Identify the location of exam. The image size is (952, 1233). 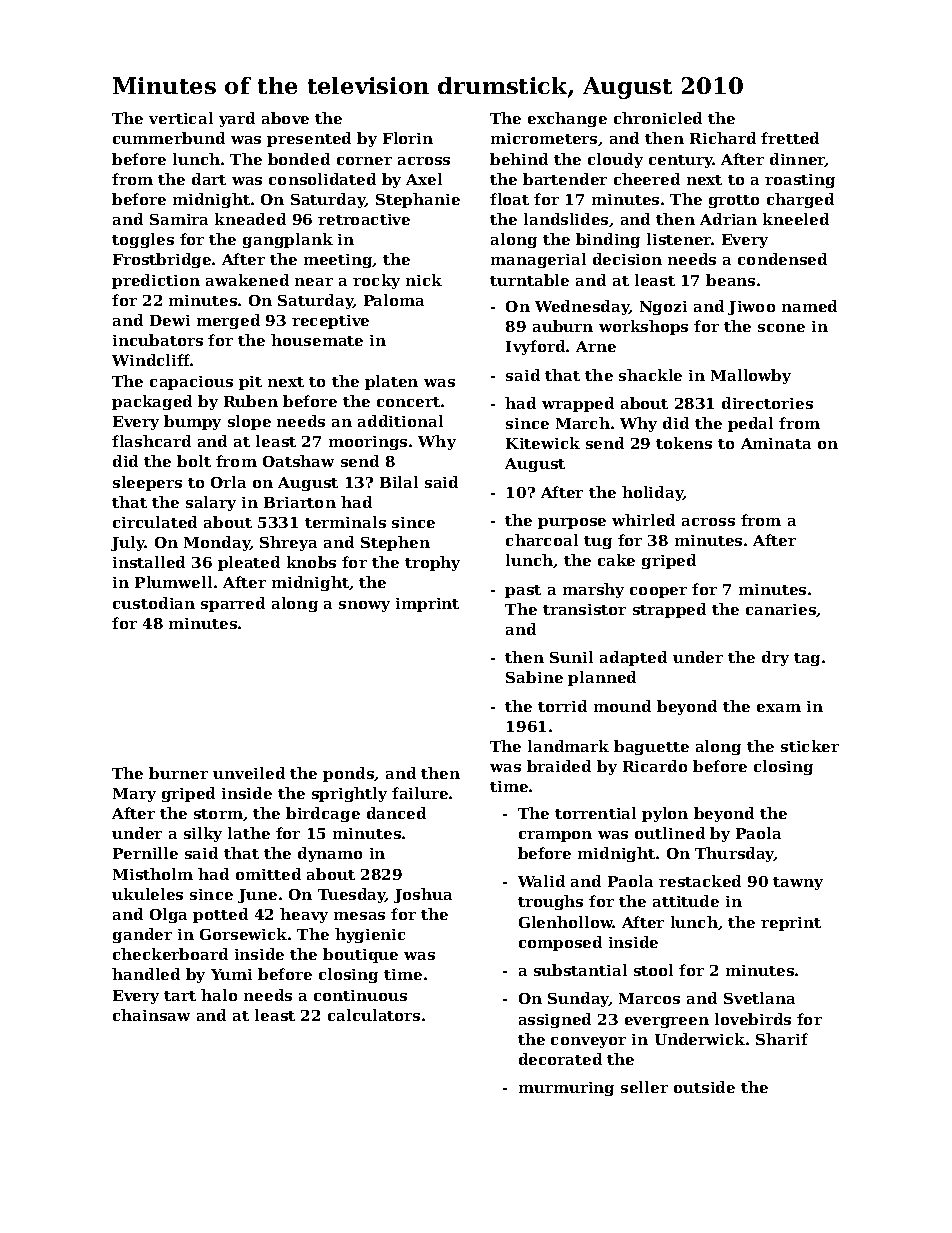
(779, 708).
